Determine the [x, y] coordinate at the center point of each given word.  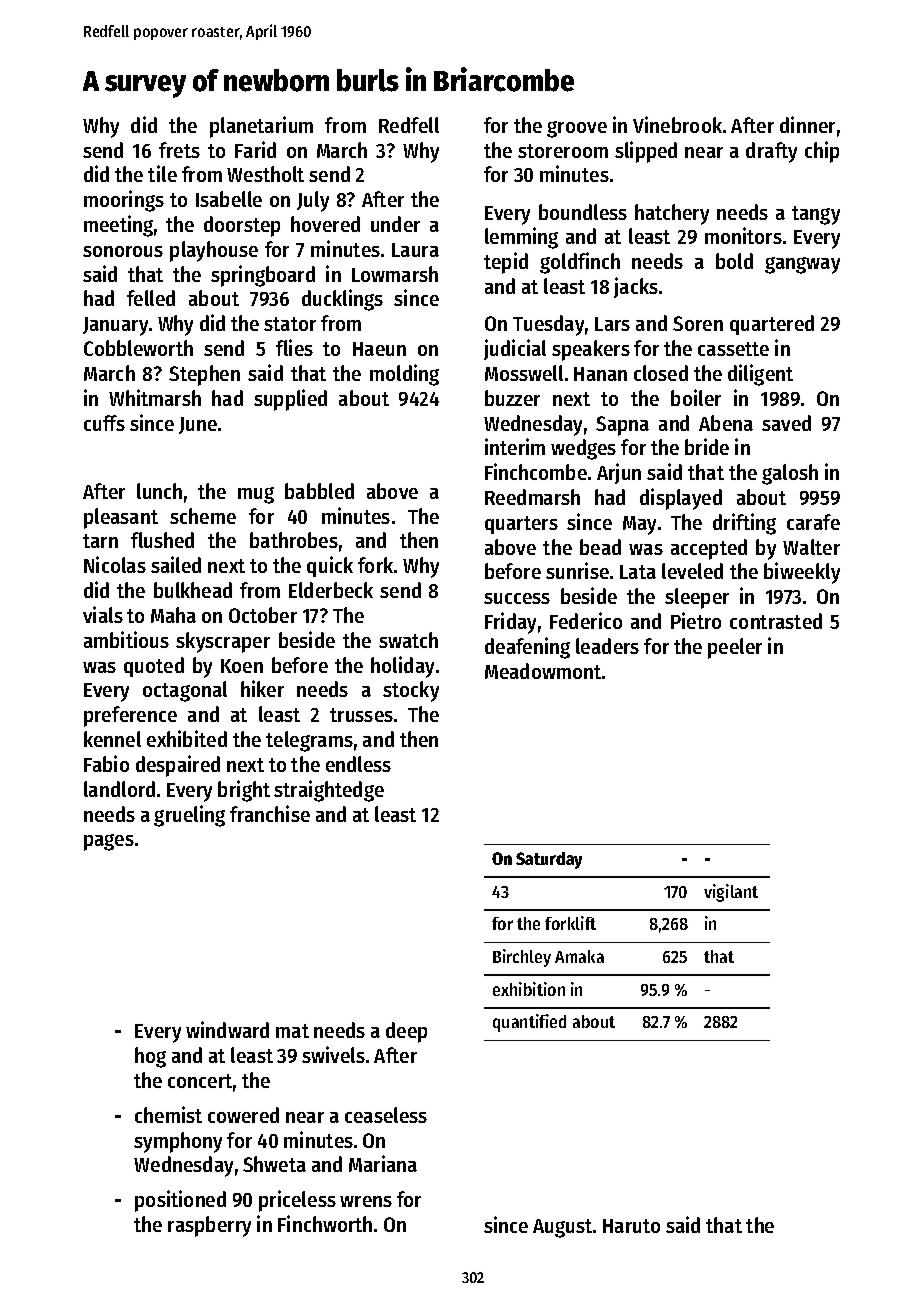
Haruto [631, 1226]
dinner [807, 124]
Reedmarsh [532, 497]
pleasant [121, 518]
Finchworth [325, 1223]
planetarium [261, 127]
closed [661, 373]
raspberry [209, 1226]
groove [577, 129]
